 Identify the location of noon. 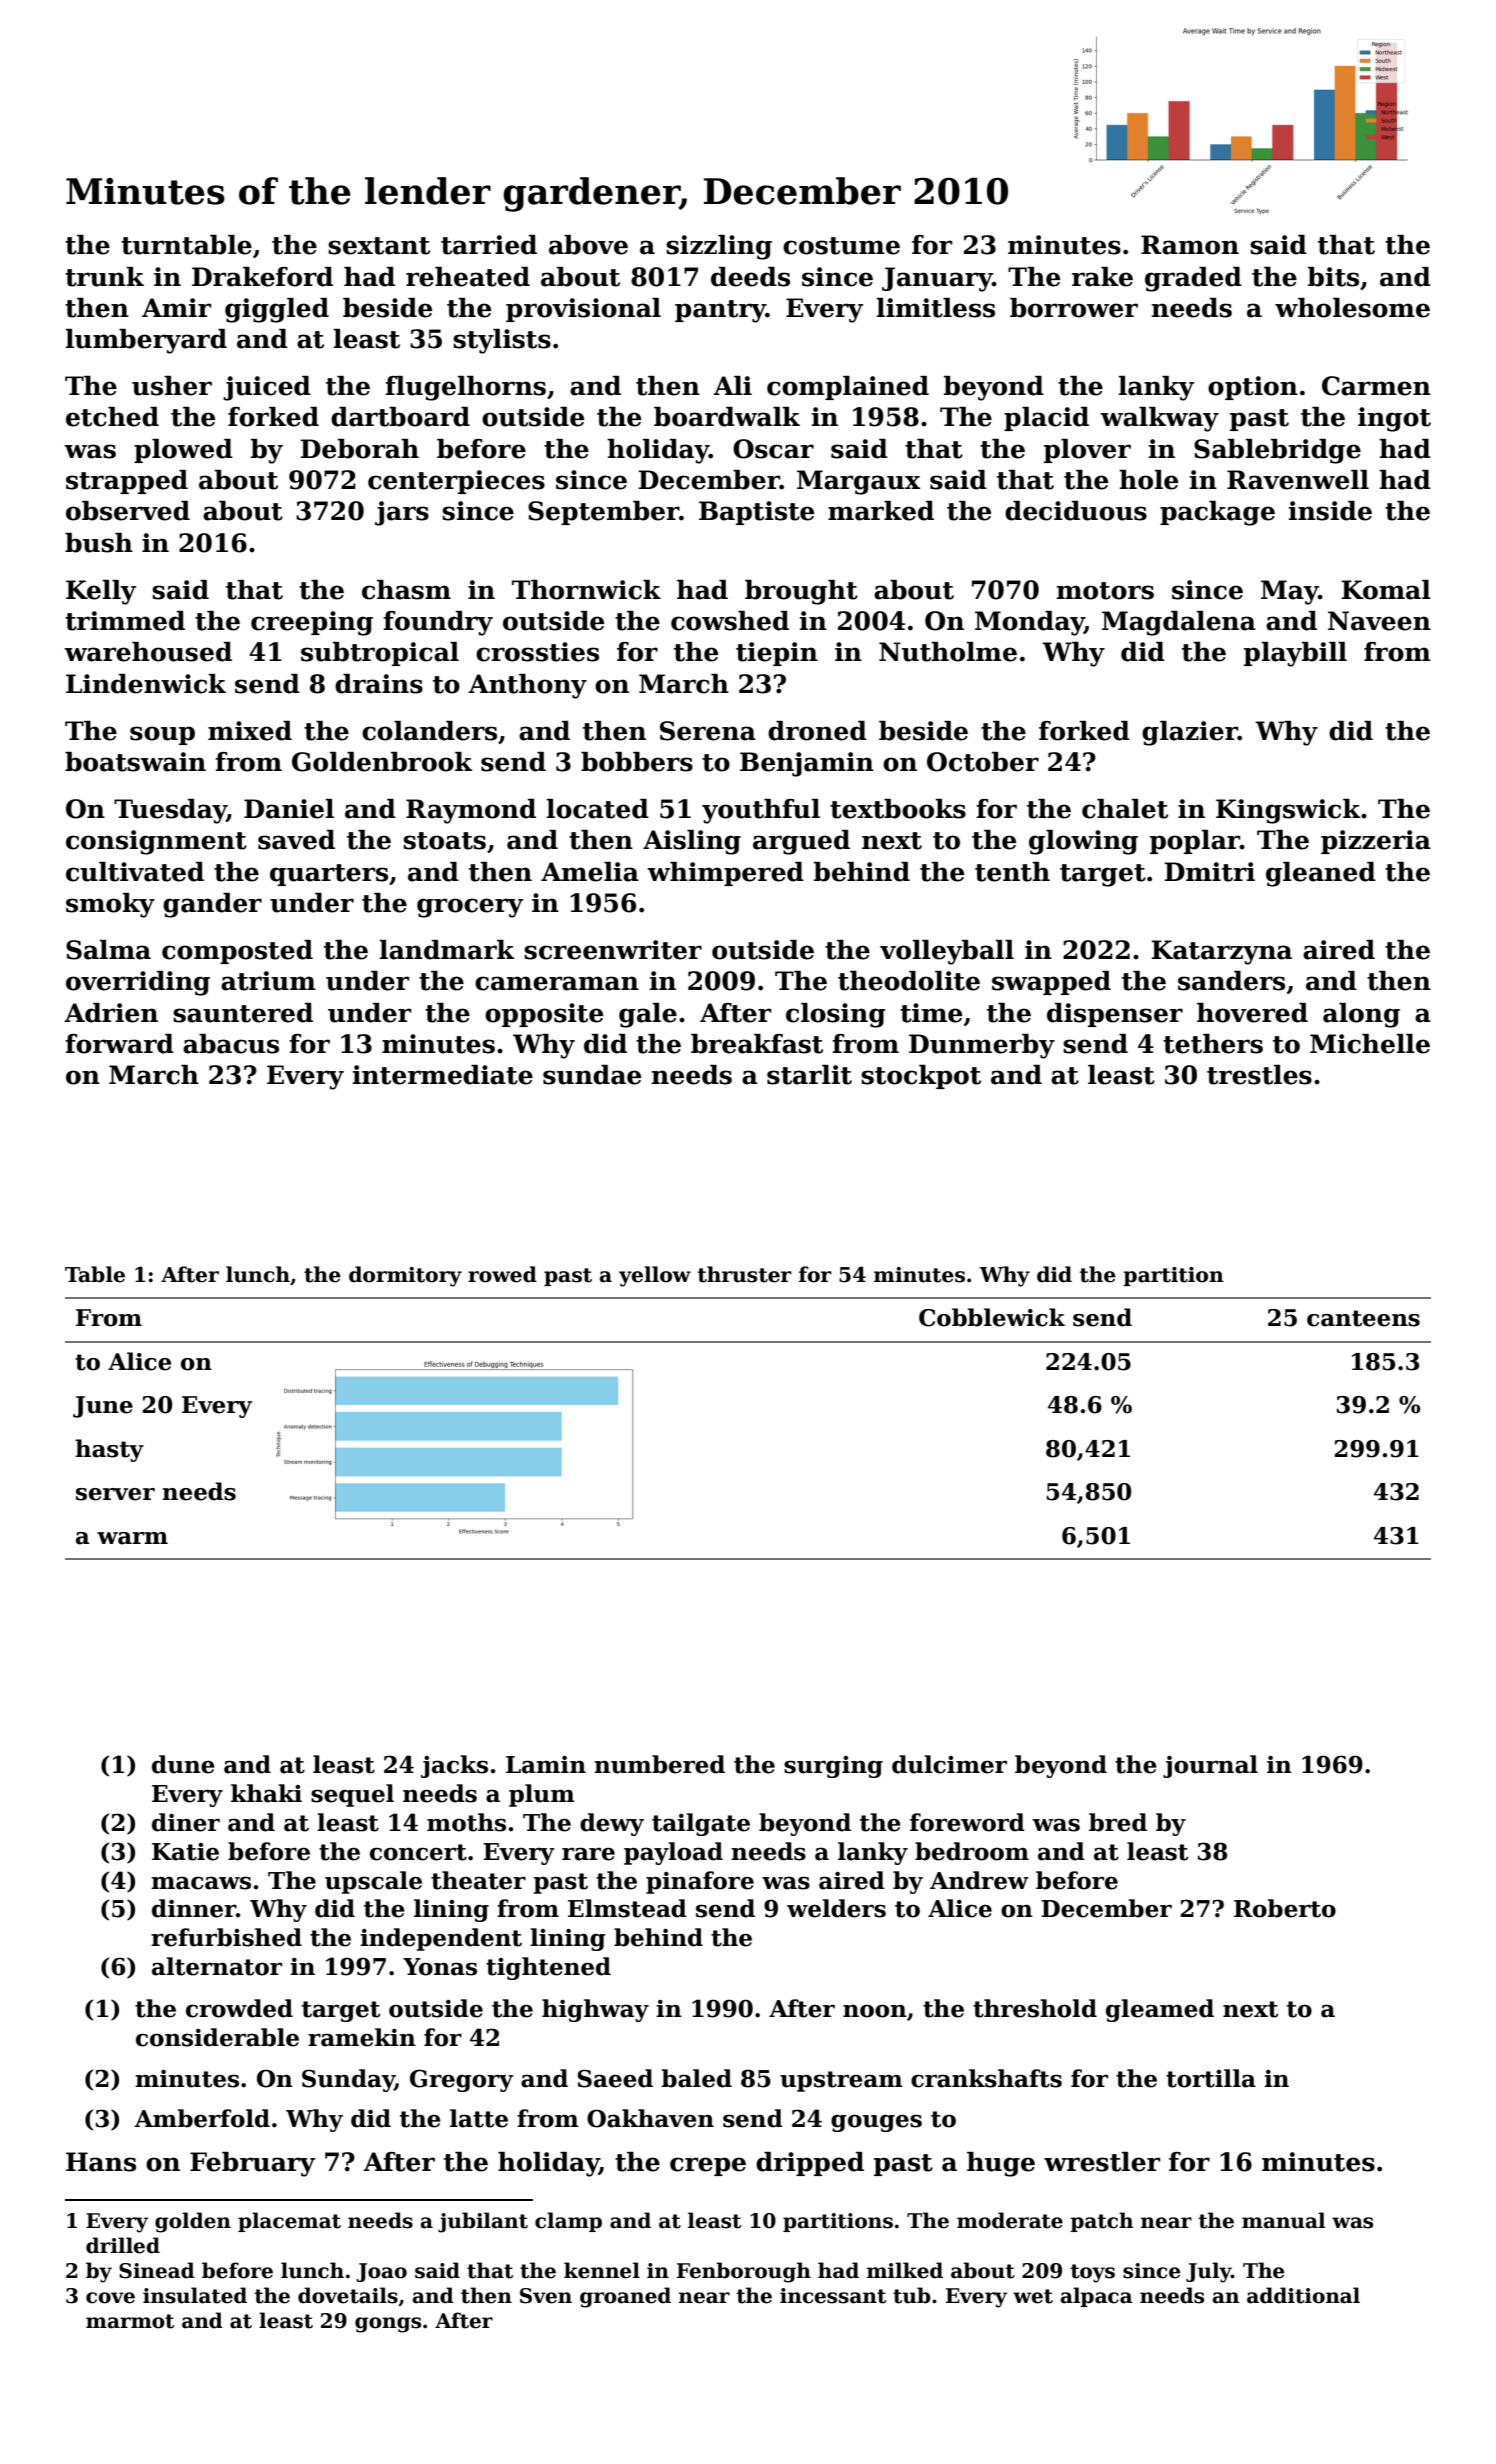
(875, 2011).
